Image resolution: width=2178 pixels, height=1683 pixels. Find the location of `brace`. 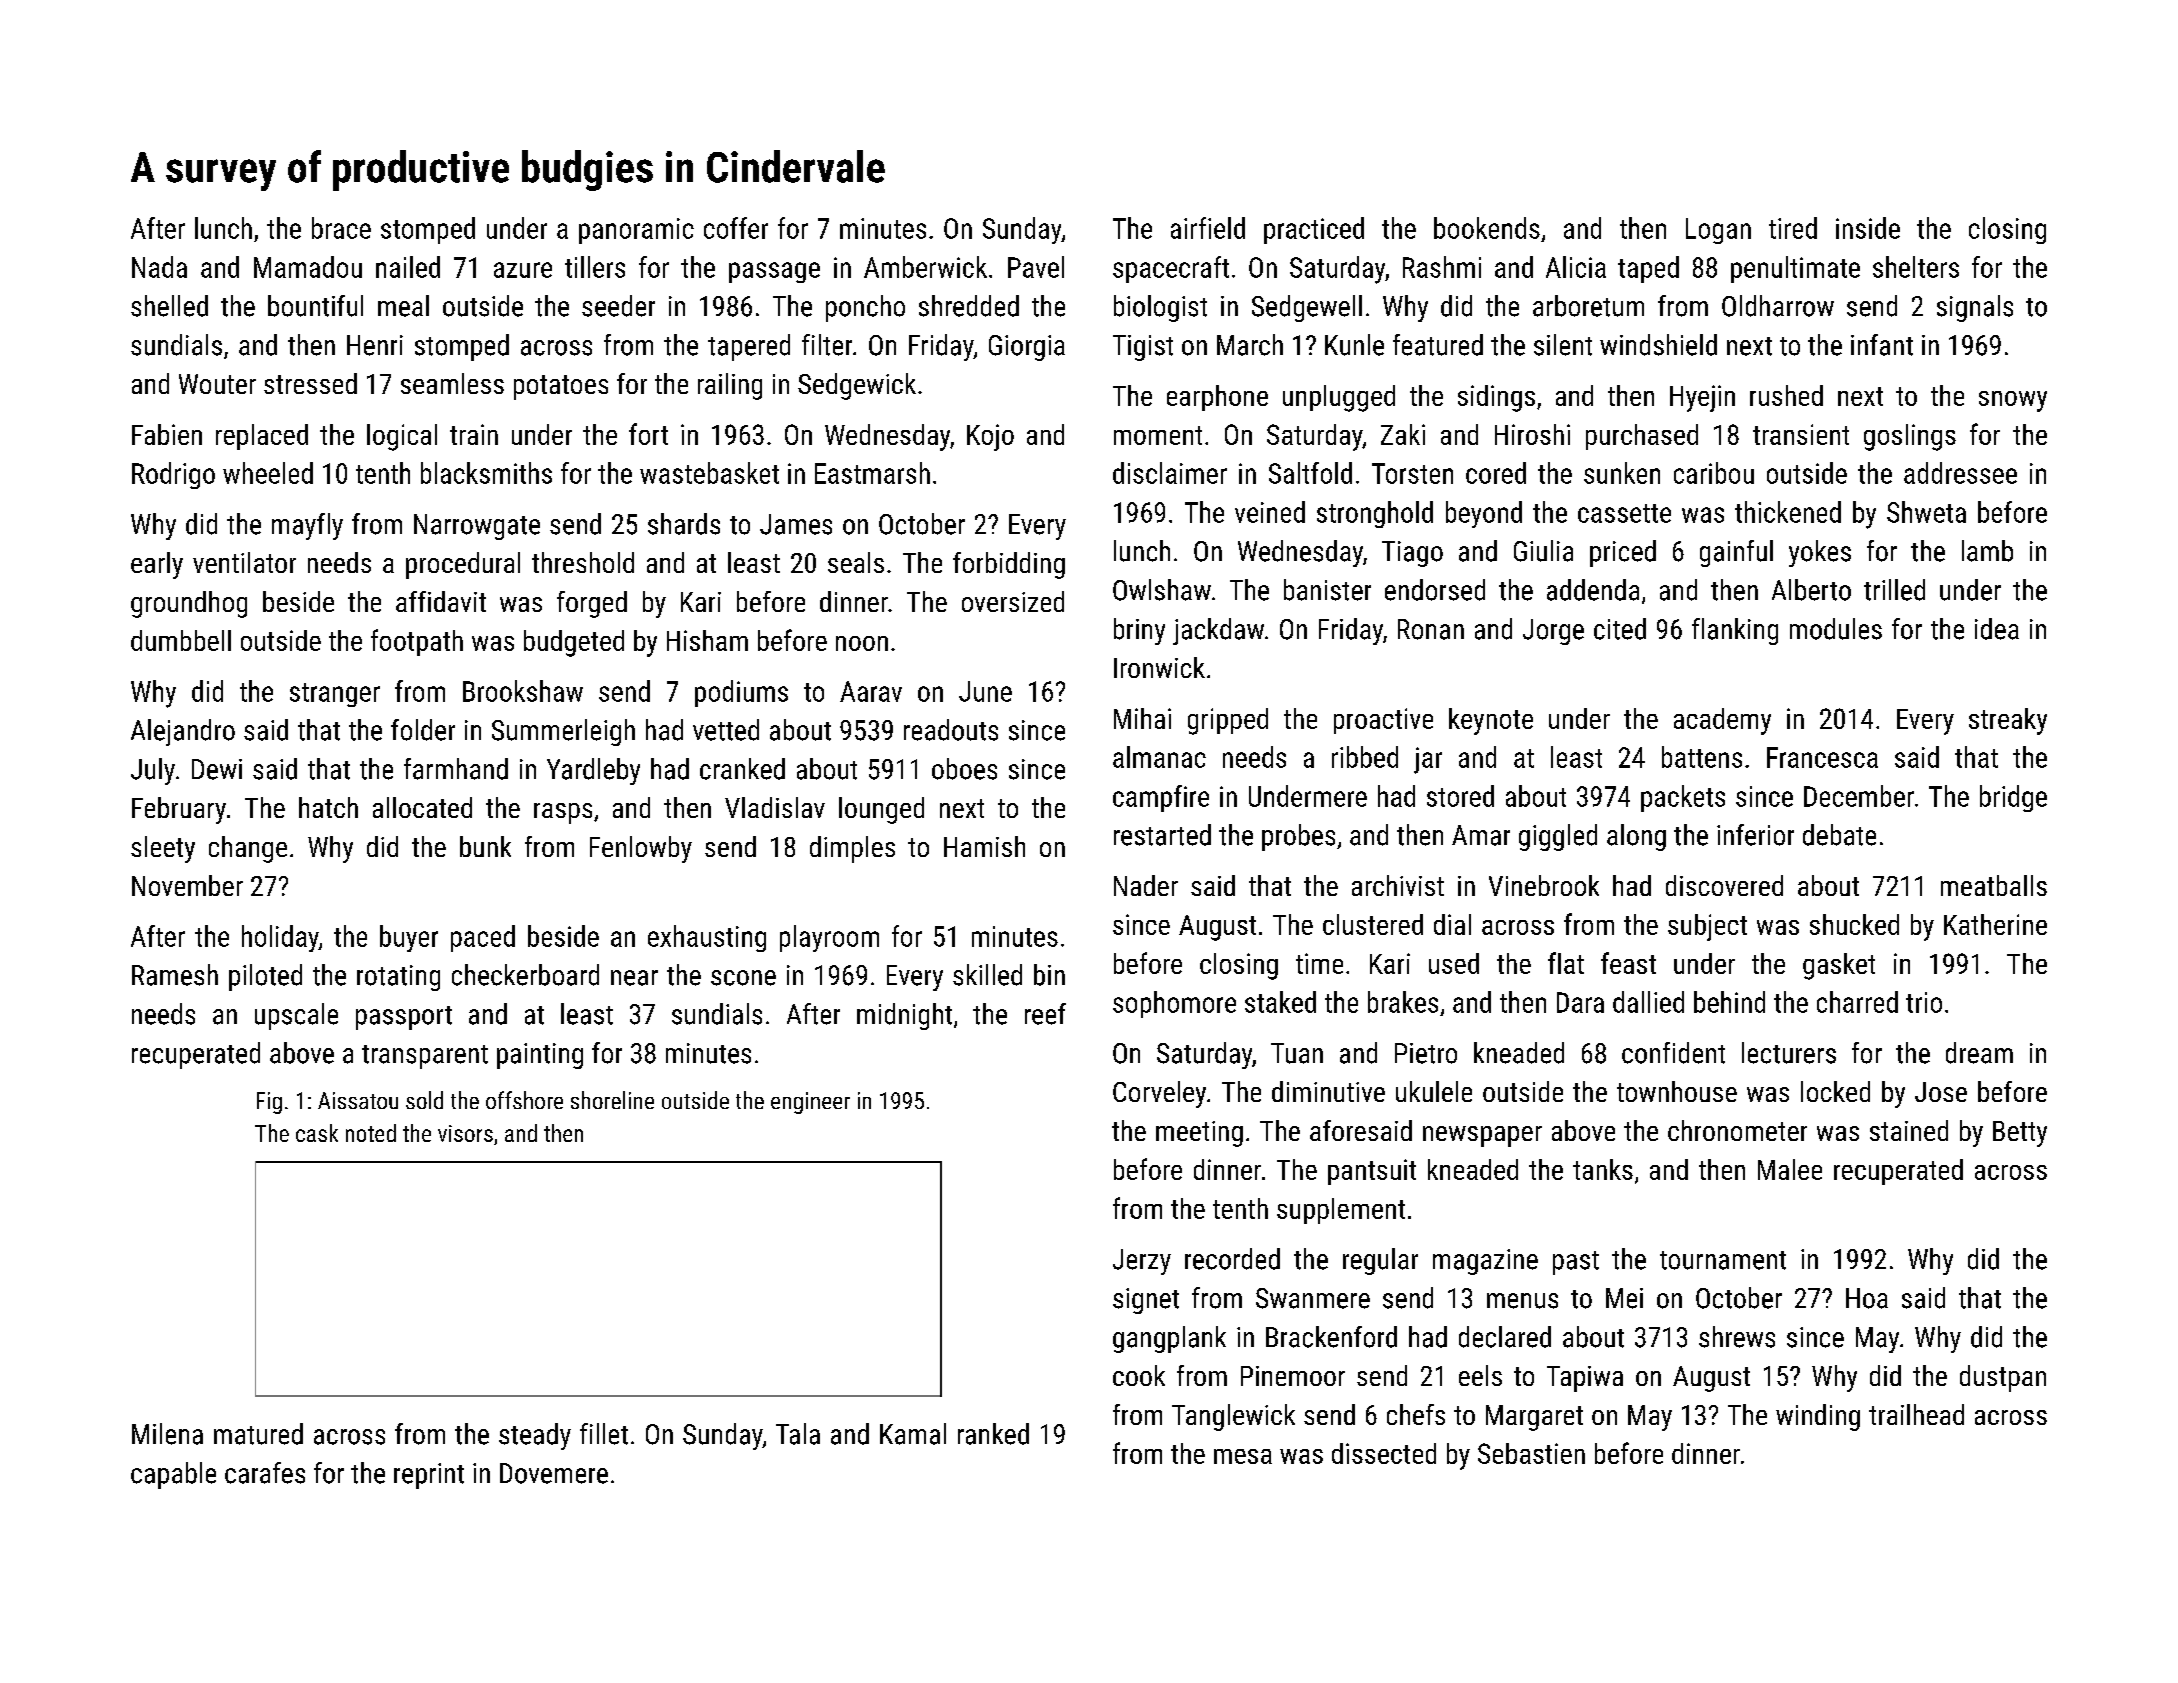

brace is located at coordinates (341, 228).
